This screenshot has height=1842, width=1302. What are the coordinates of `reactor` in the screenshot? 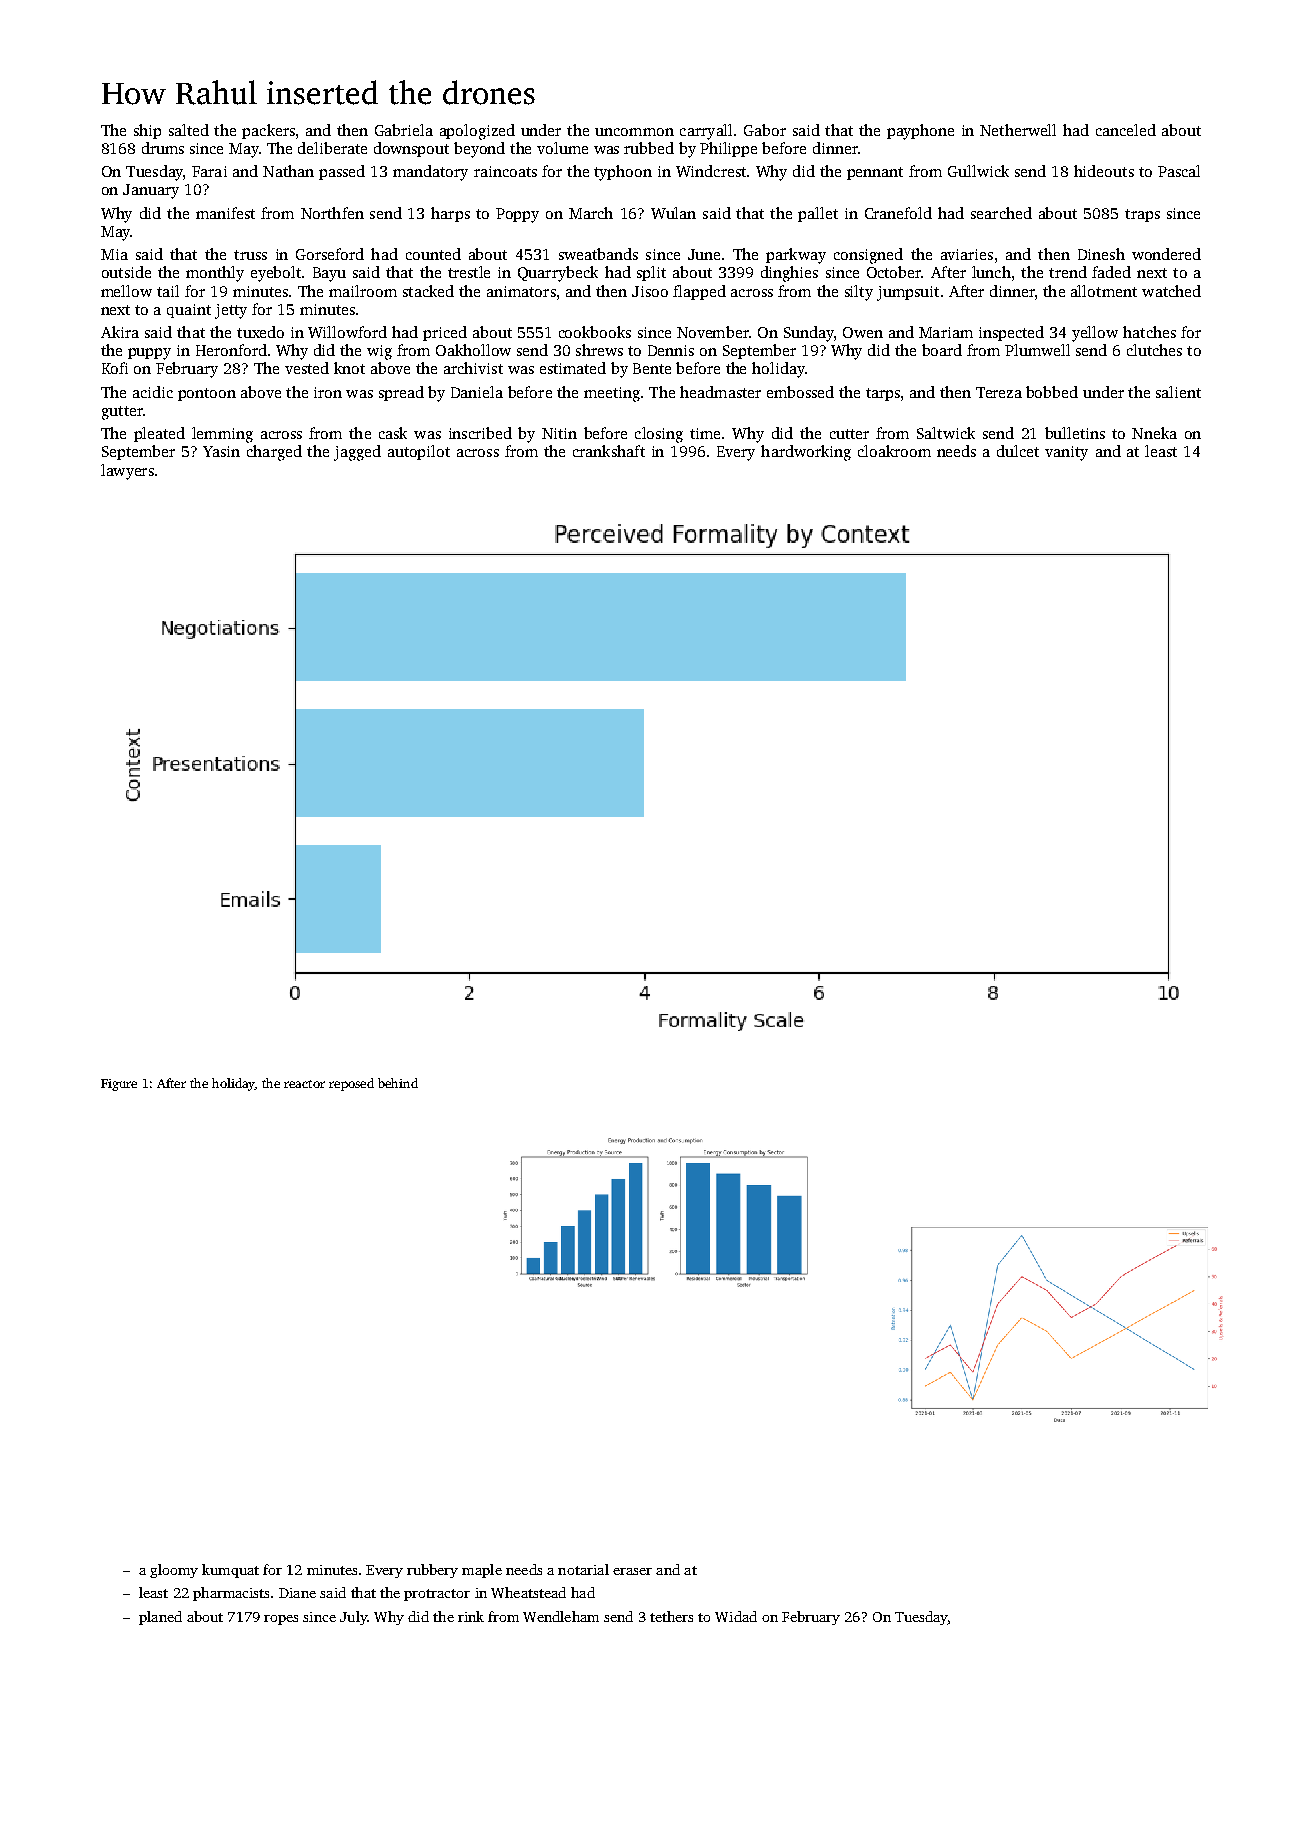 It's located at (304, 1084).
